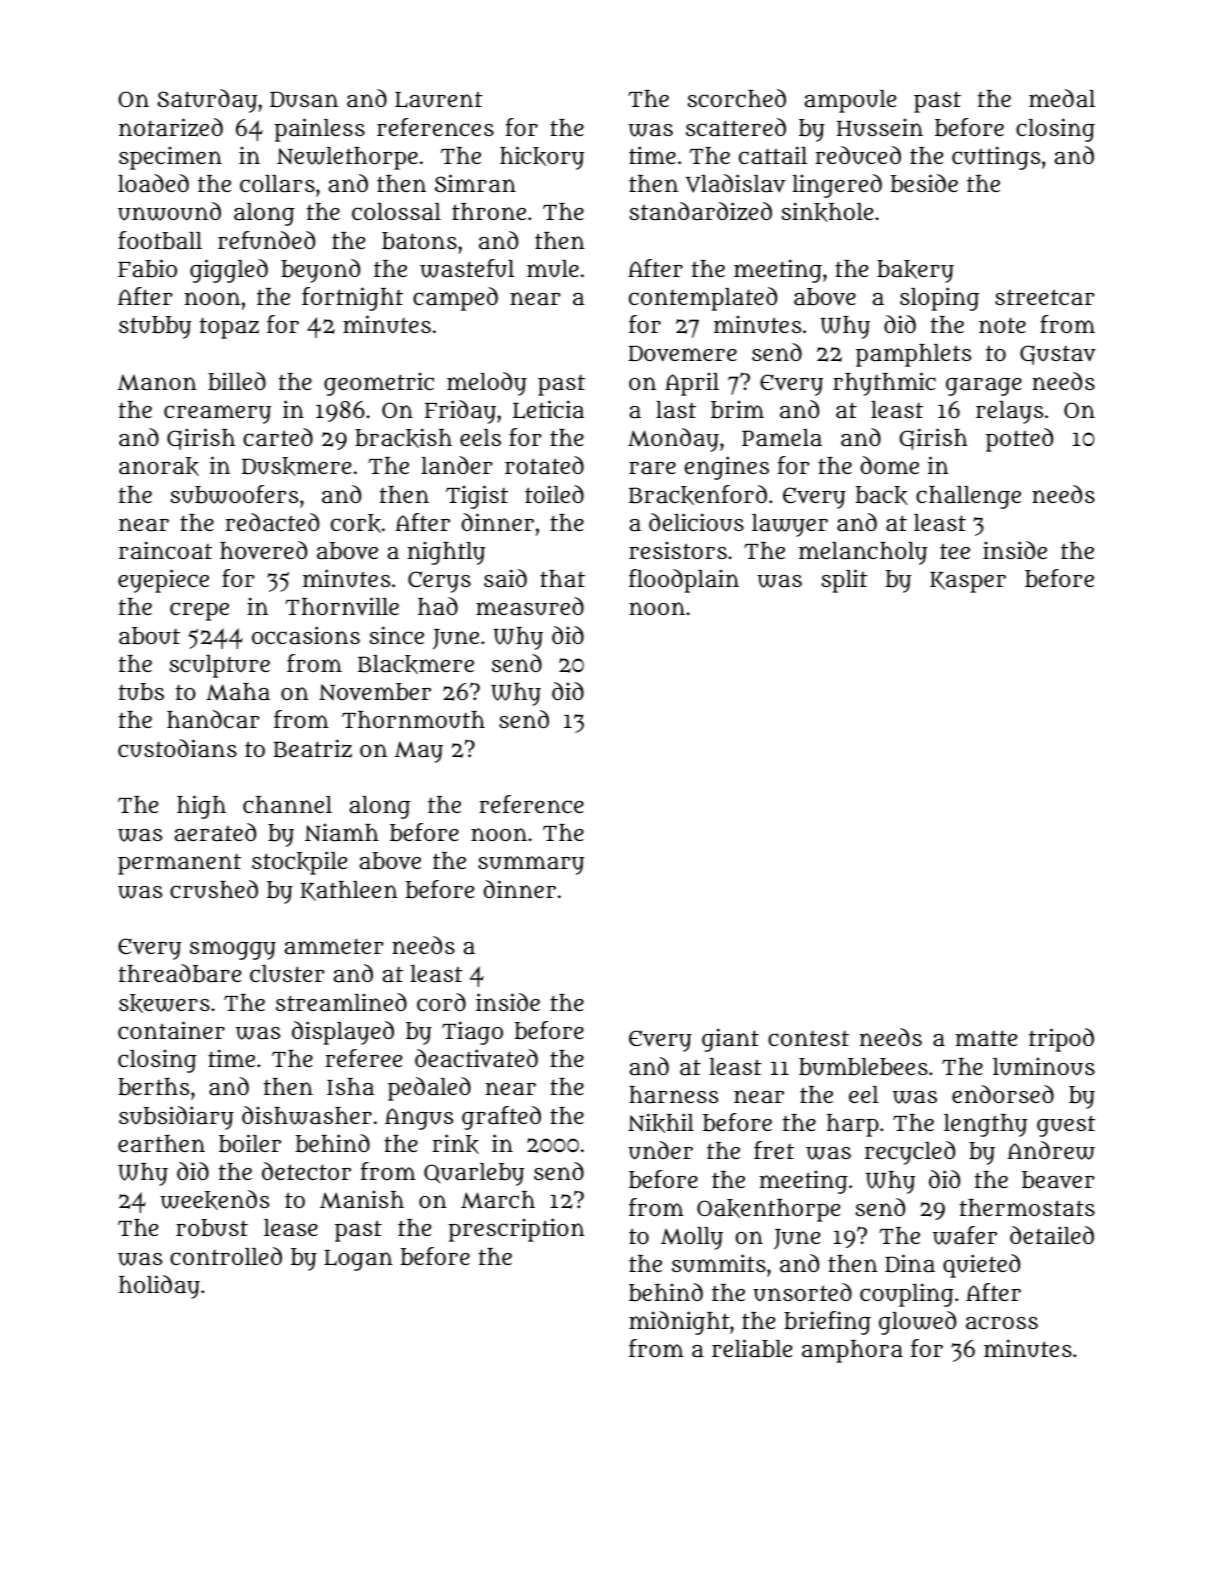  Describe the element at coordinates (296, 466) in the screenshot. I see `Duskmere` at that location.
